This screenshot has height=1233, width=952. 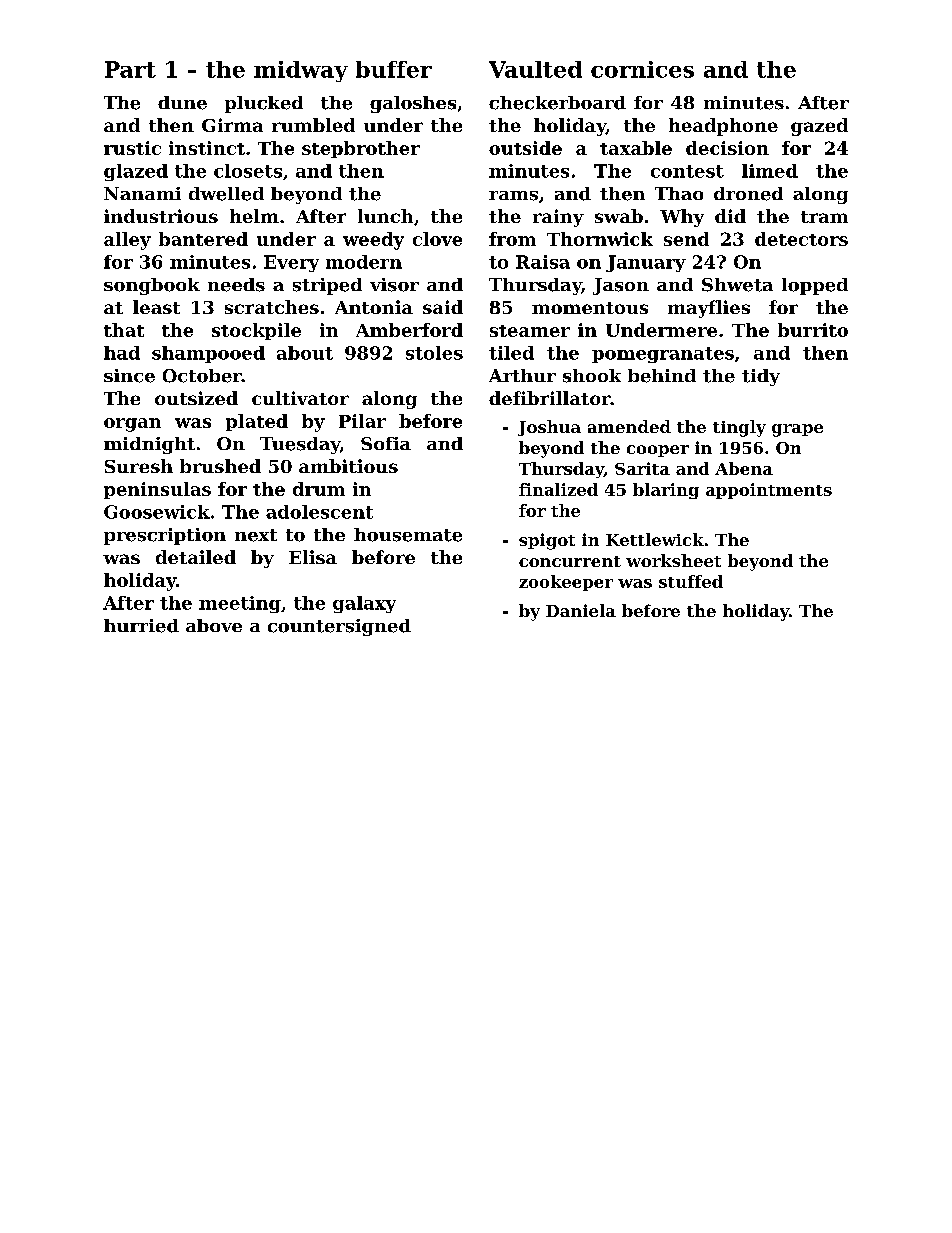 What do you see at coordinates (240, 604) in the screenshot?
I see `meeting` at bounding box center [240, 604].
